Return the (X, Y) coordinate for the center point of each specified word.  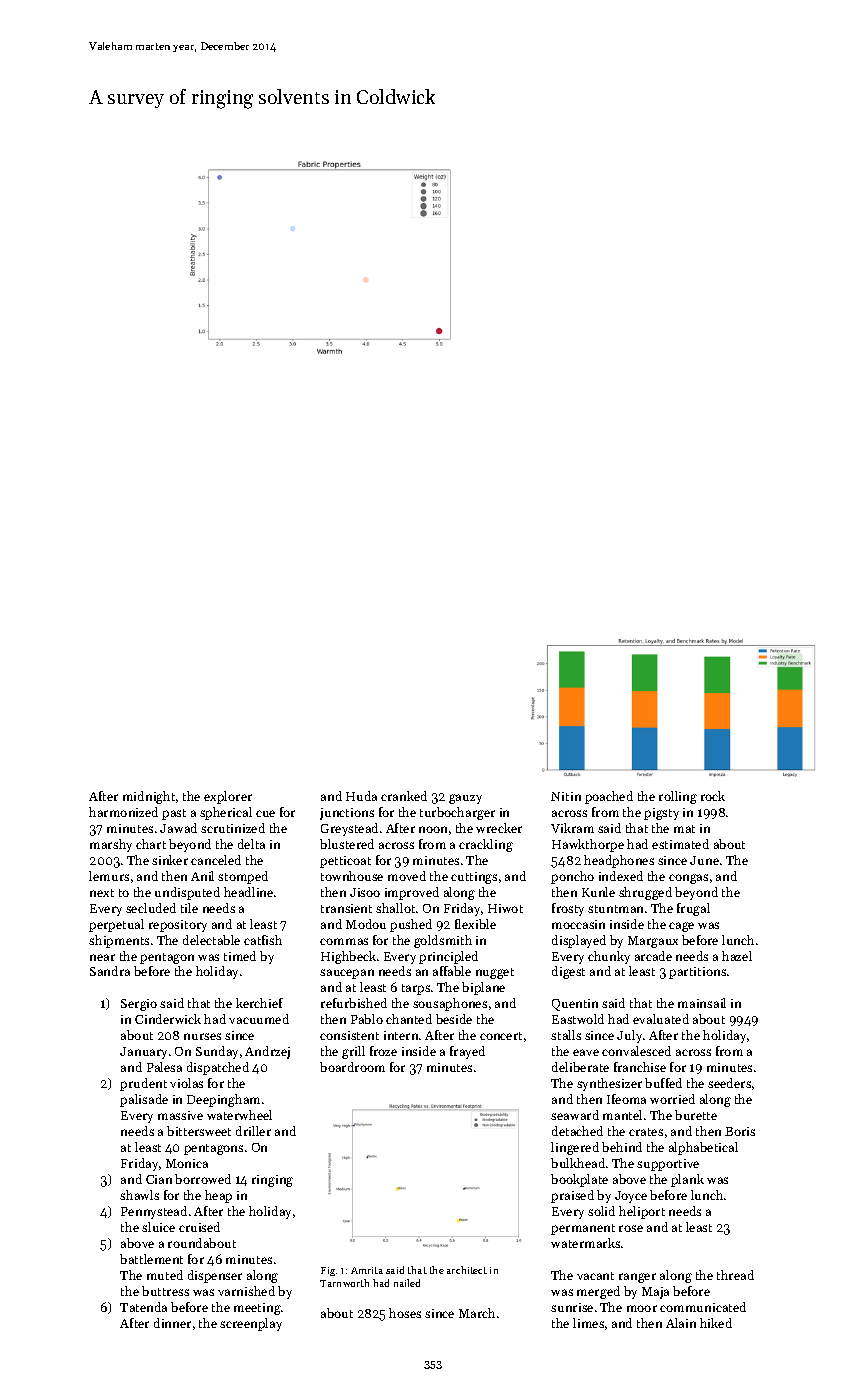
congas (688, 879)
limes (588, 1323)
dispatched (218, 1068)
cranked (404, 796)
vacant (595, 1276)
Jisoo (365, 892)
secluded (151, 908)
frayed (467, 1052)
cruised (199, 1227)
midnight (149, 797)
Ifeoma (626, 1099)
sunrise (572, 1307)
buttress (165, 1291)
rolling (678, 797)
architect (467, 1270)
